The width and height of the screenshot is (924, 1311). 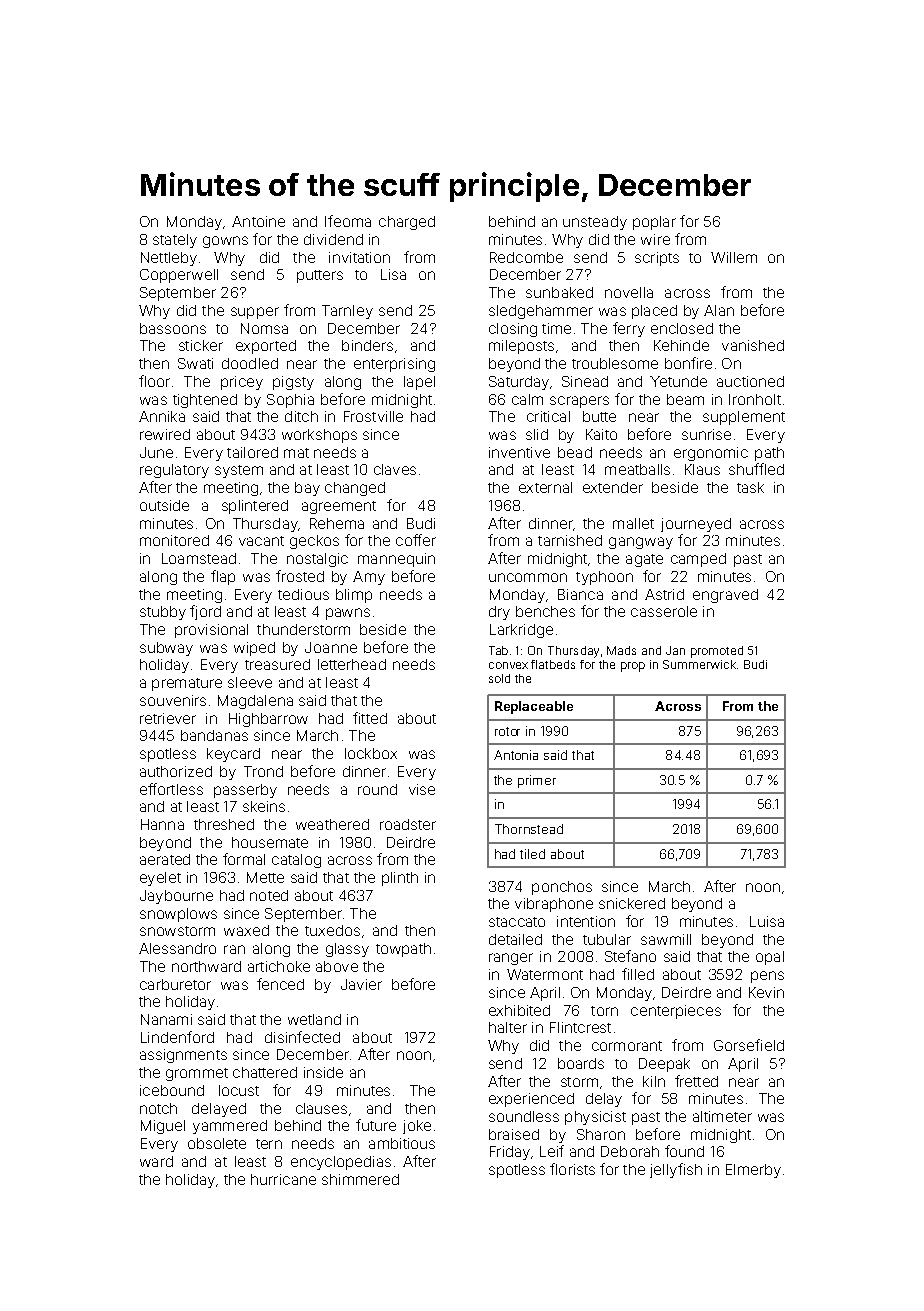 I want to click on jellyfish, so click(x=676, y=1170).
